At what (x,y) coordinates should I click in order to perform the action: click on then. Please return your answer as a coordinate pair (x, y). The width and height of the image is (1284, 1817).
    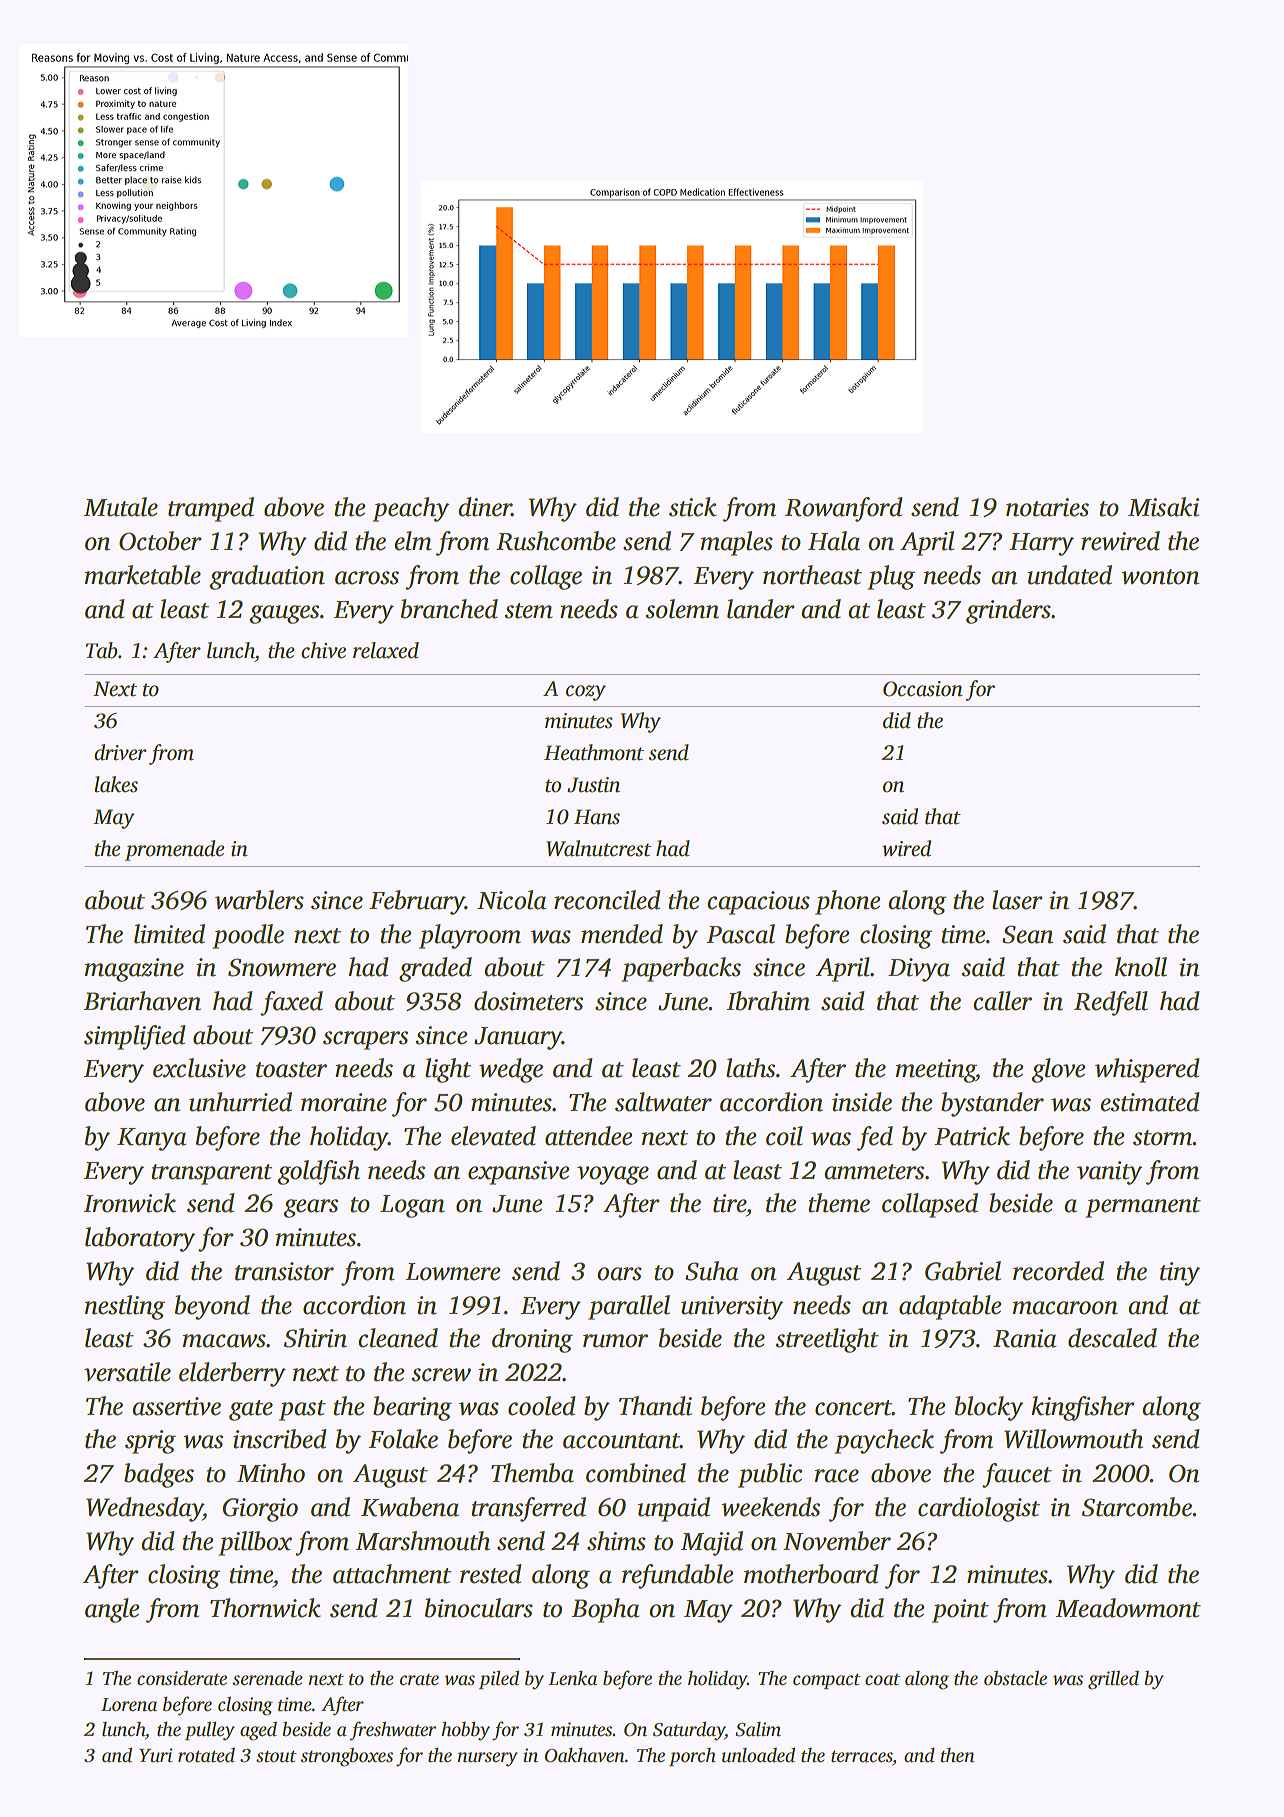
    Looking at the image, I should click on (957, 1755).
